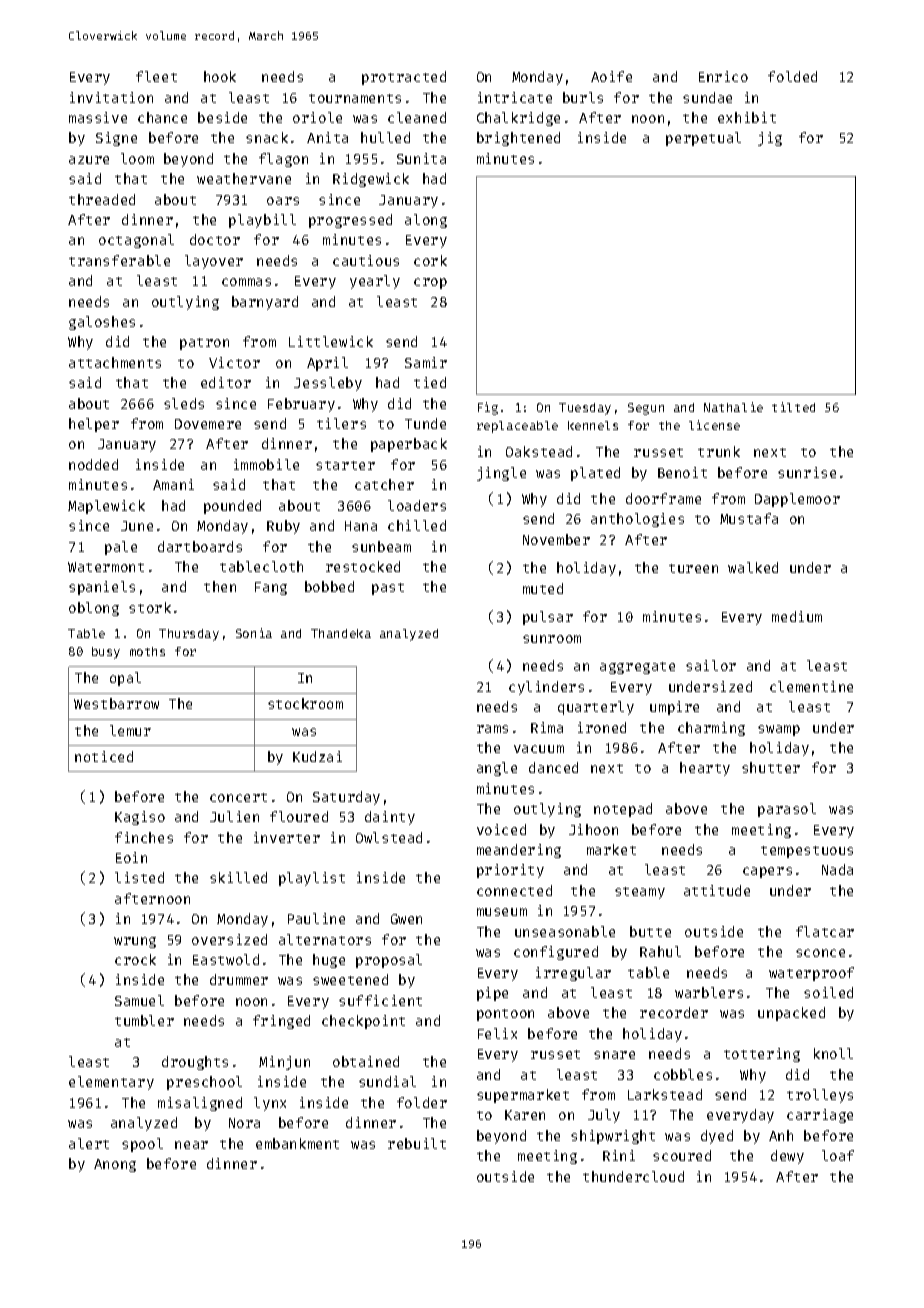 The height and width of the page is (1308, 924). What do you see at coordinates (341, 423) in the page?
I see `tilers` at bounding box center [341, 423].
